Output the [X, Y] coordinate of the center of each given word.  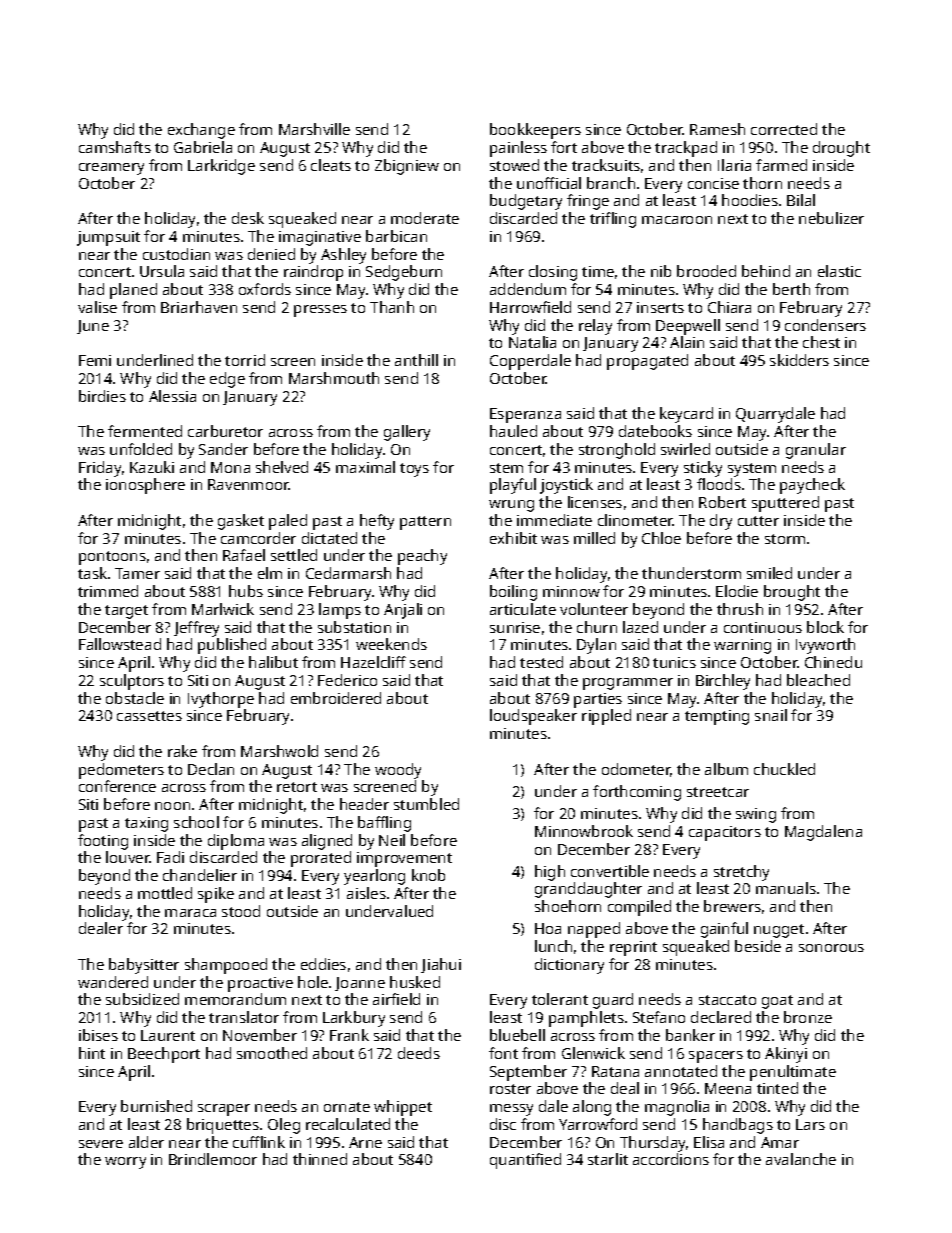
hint [92, 1053]
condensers [825, 325]
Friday [100, 469]
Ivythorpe [221, 700]
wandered [113, 982]
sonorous [831, 948]
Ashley [343, 256]
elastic [839, 271]
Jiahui [441, 965]
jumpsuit [108, 238]
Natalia [532, 342]
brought [792, 593]
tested [541, 662]
